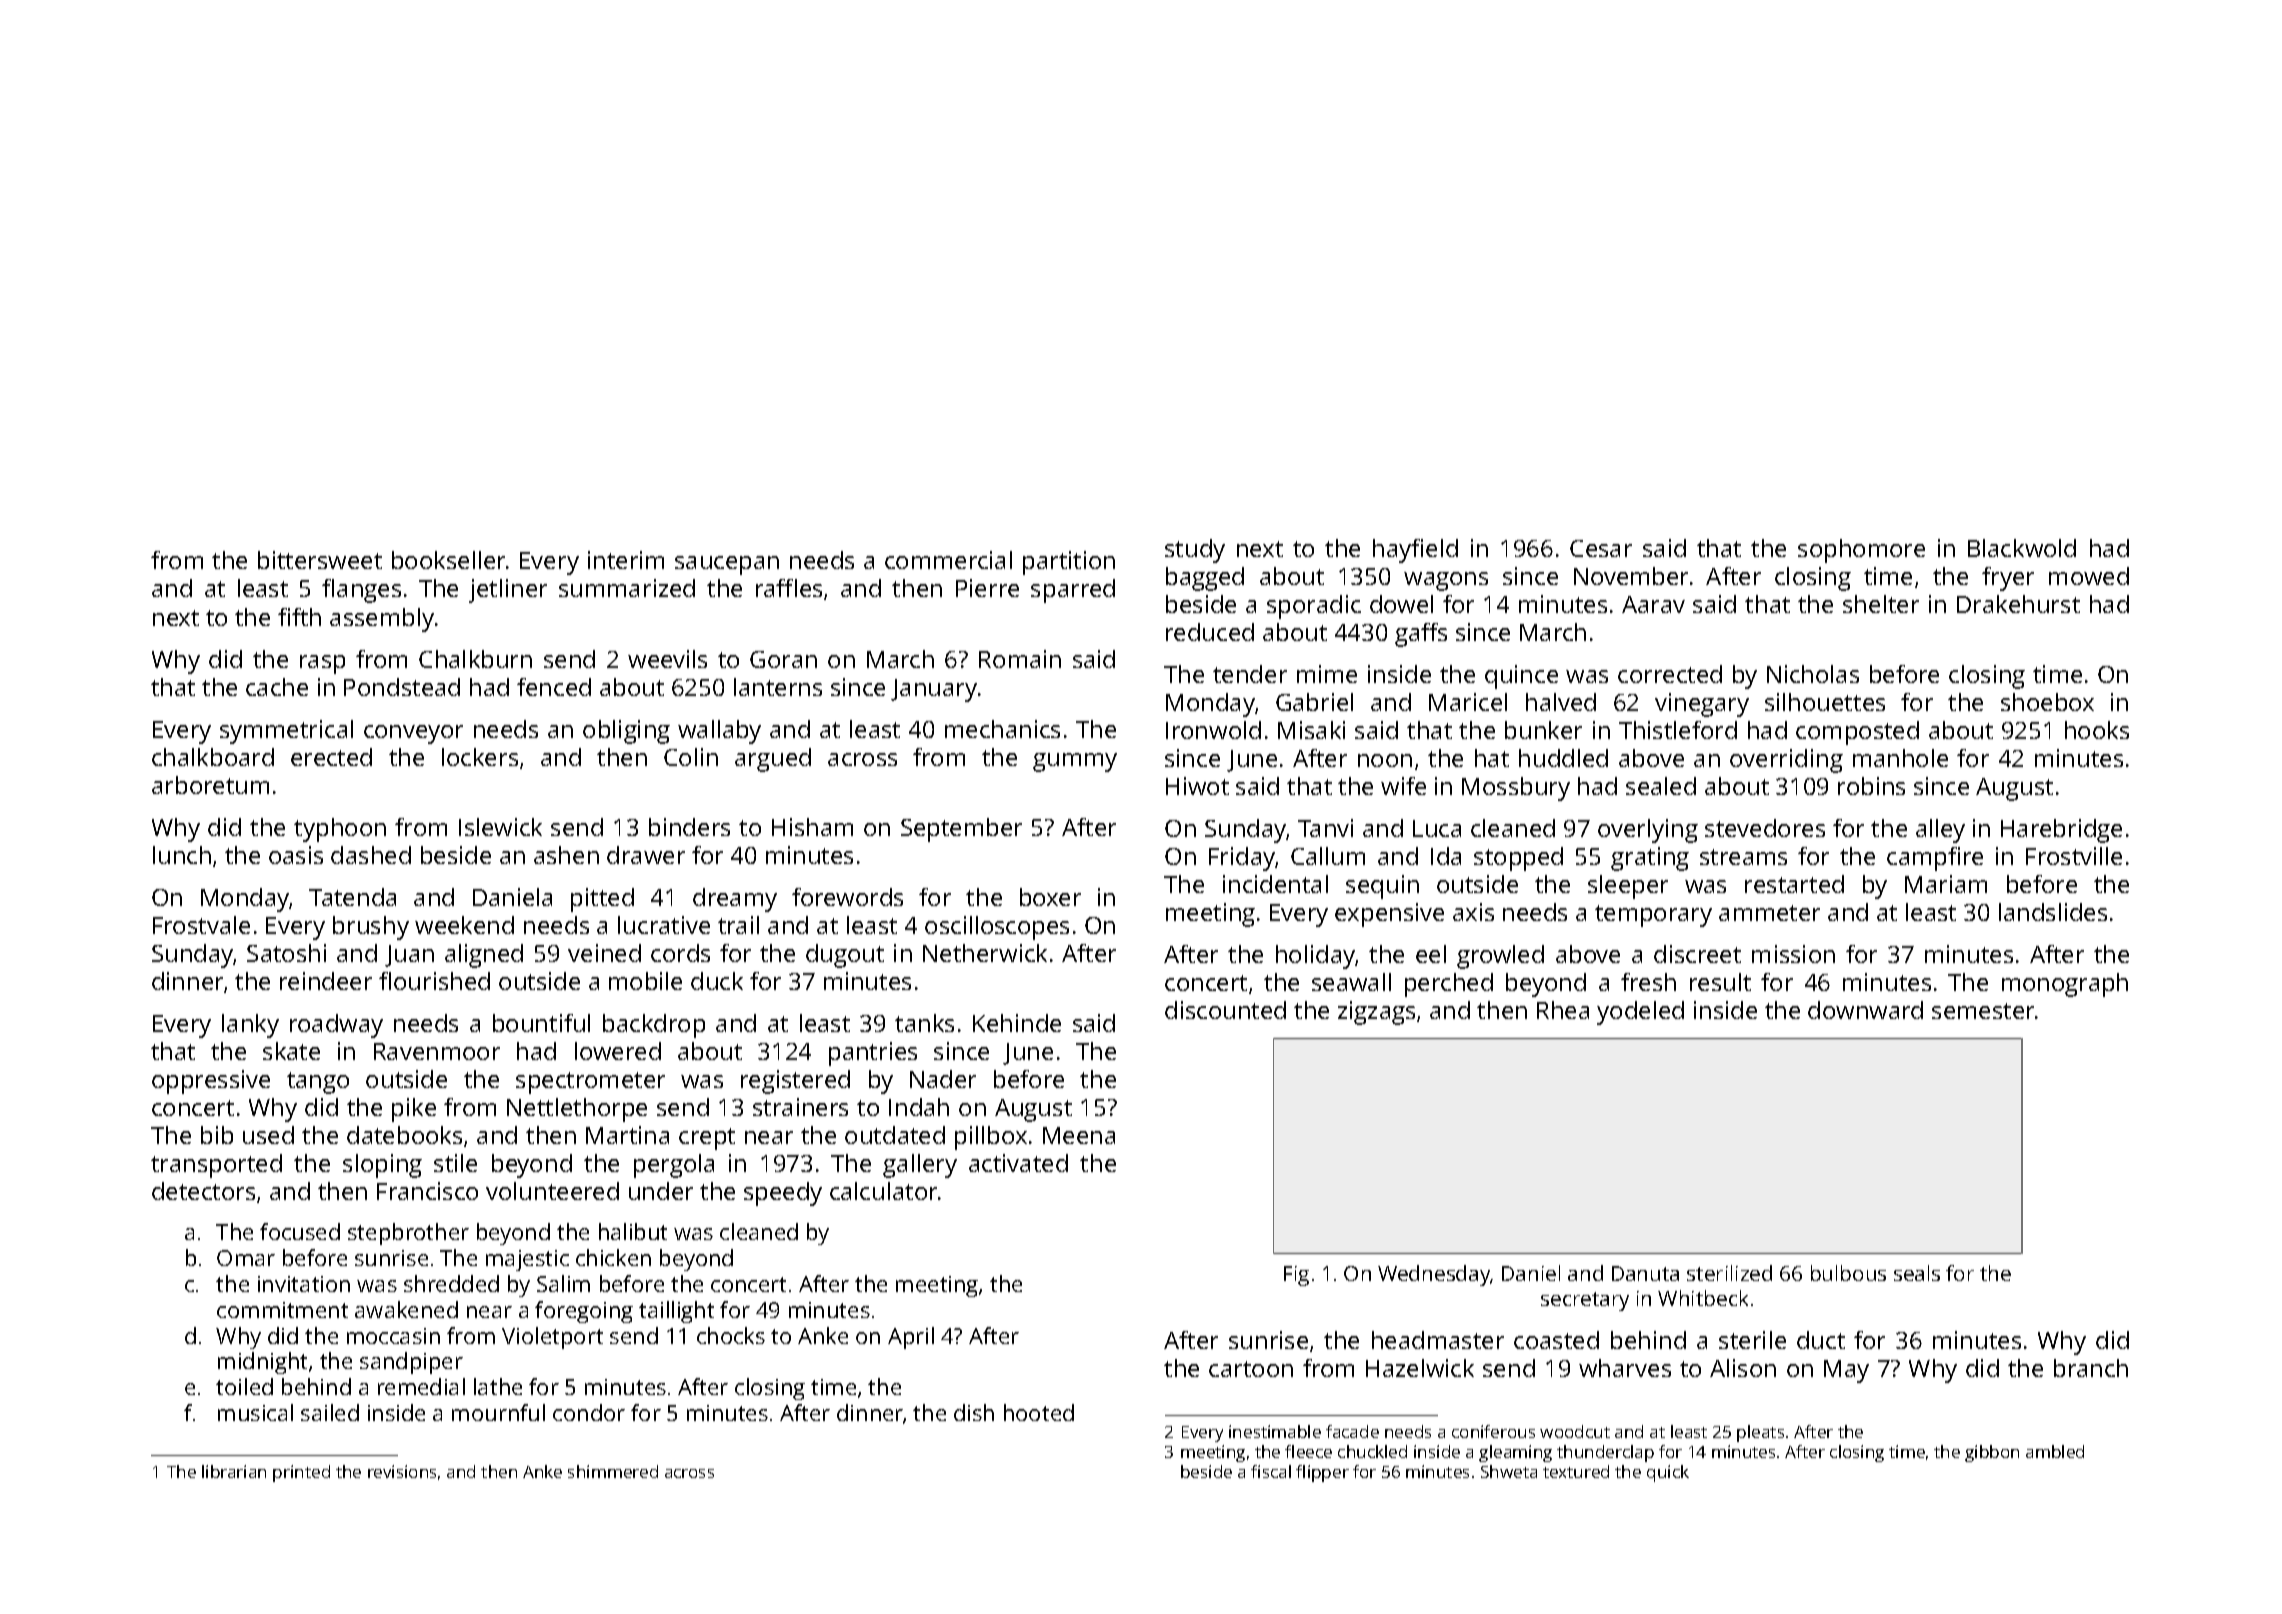  I want to click on seals, so click(1917, 1273).
